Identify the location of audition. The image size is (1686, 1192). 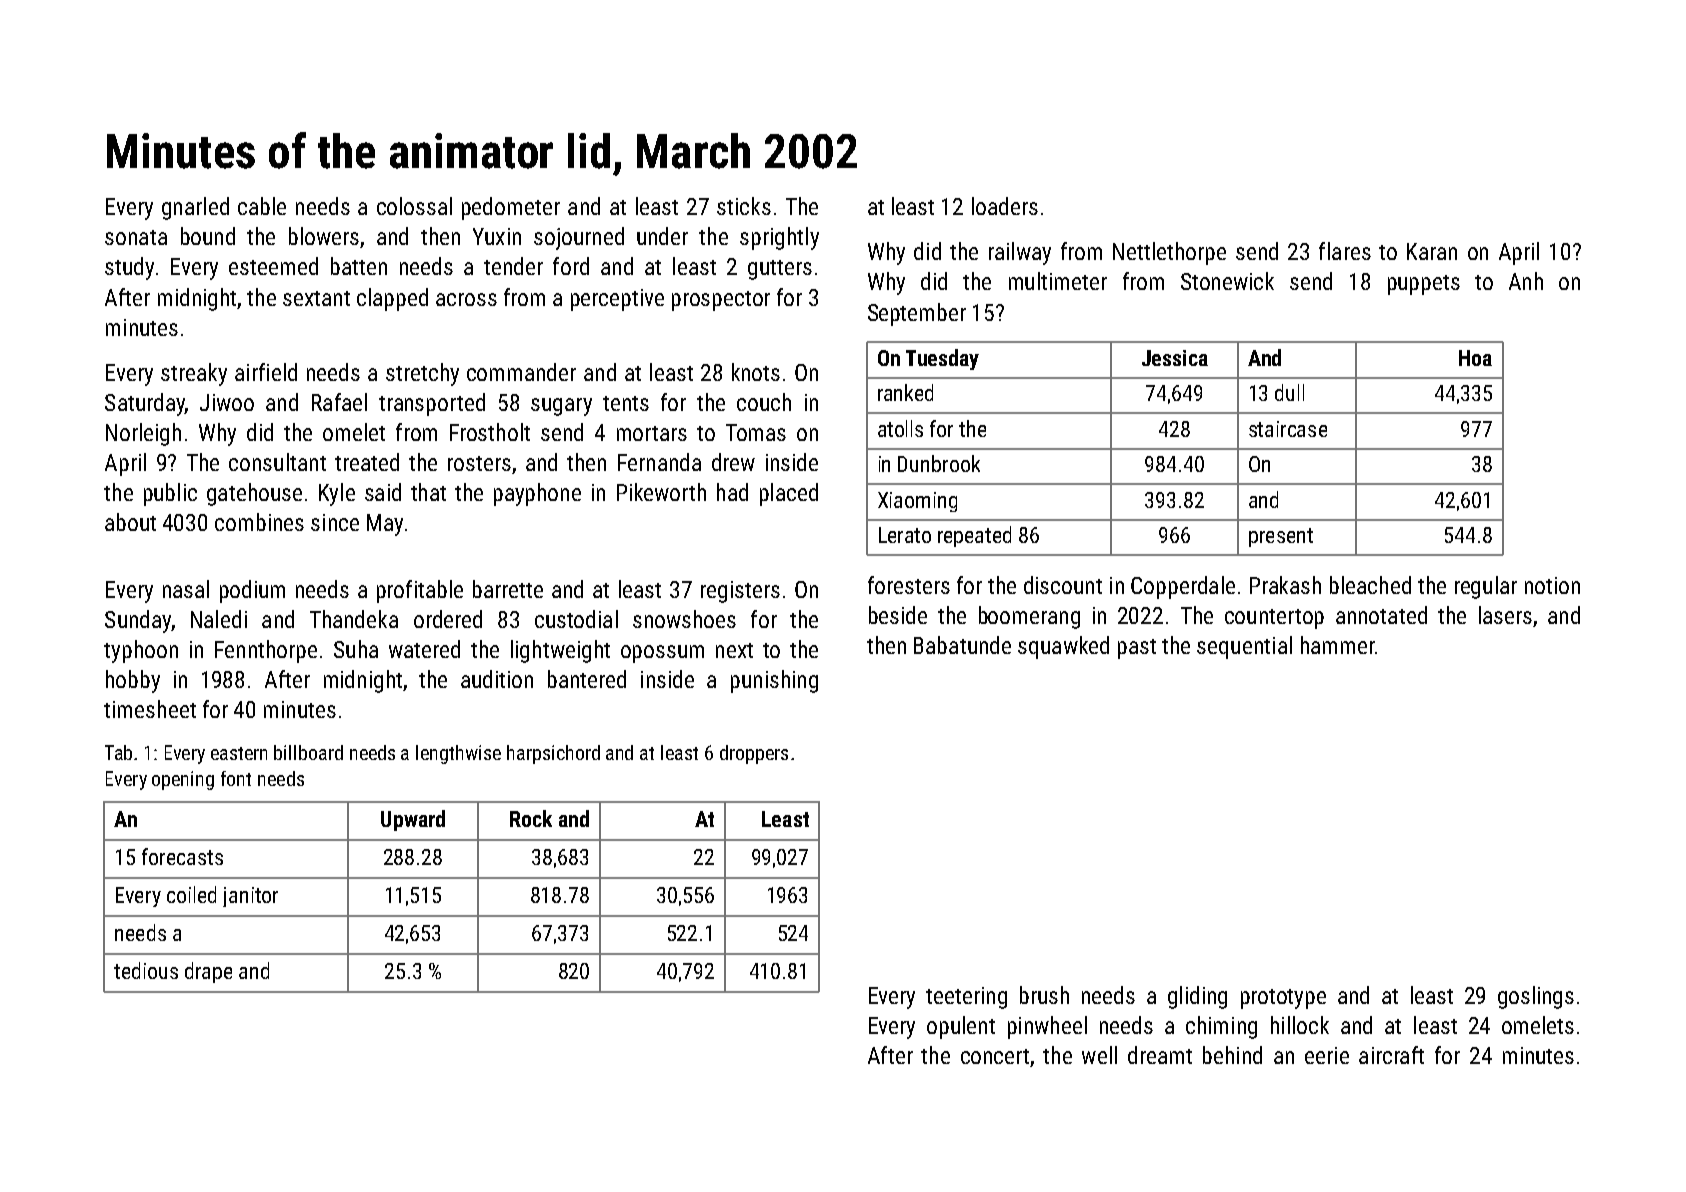
(497, 679).
